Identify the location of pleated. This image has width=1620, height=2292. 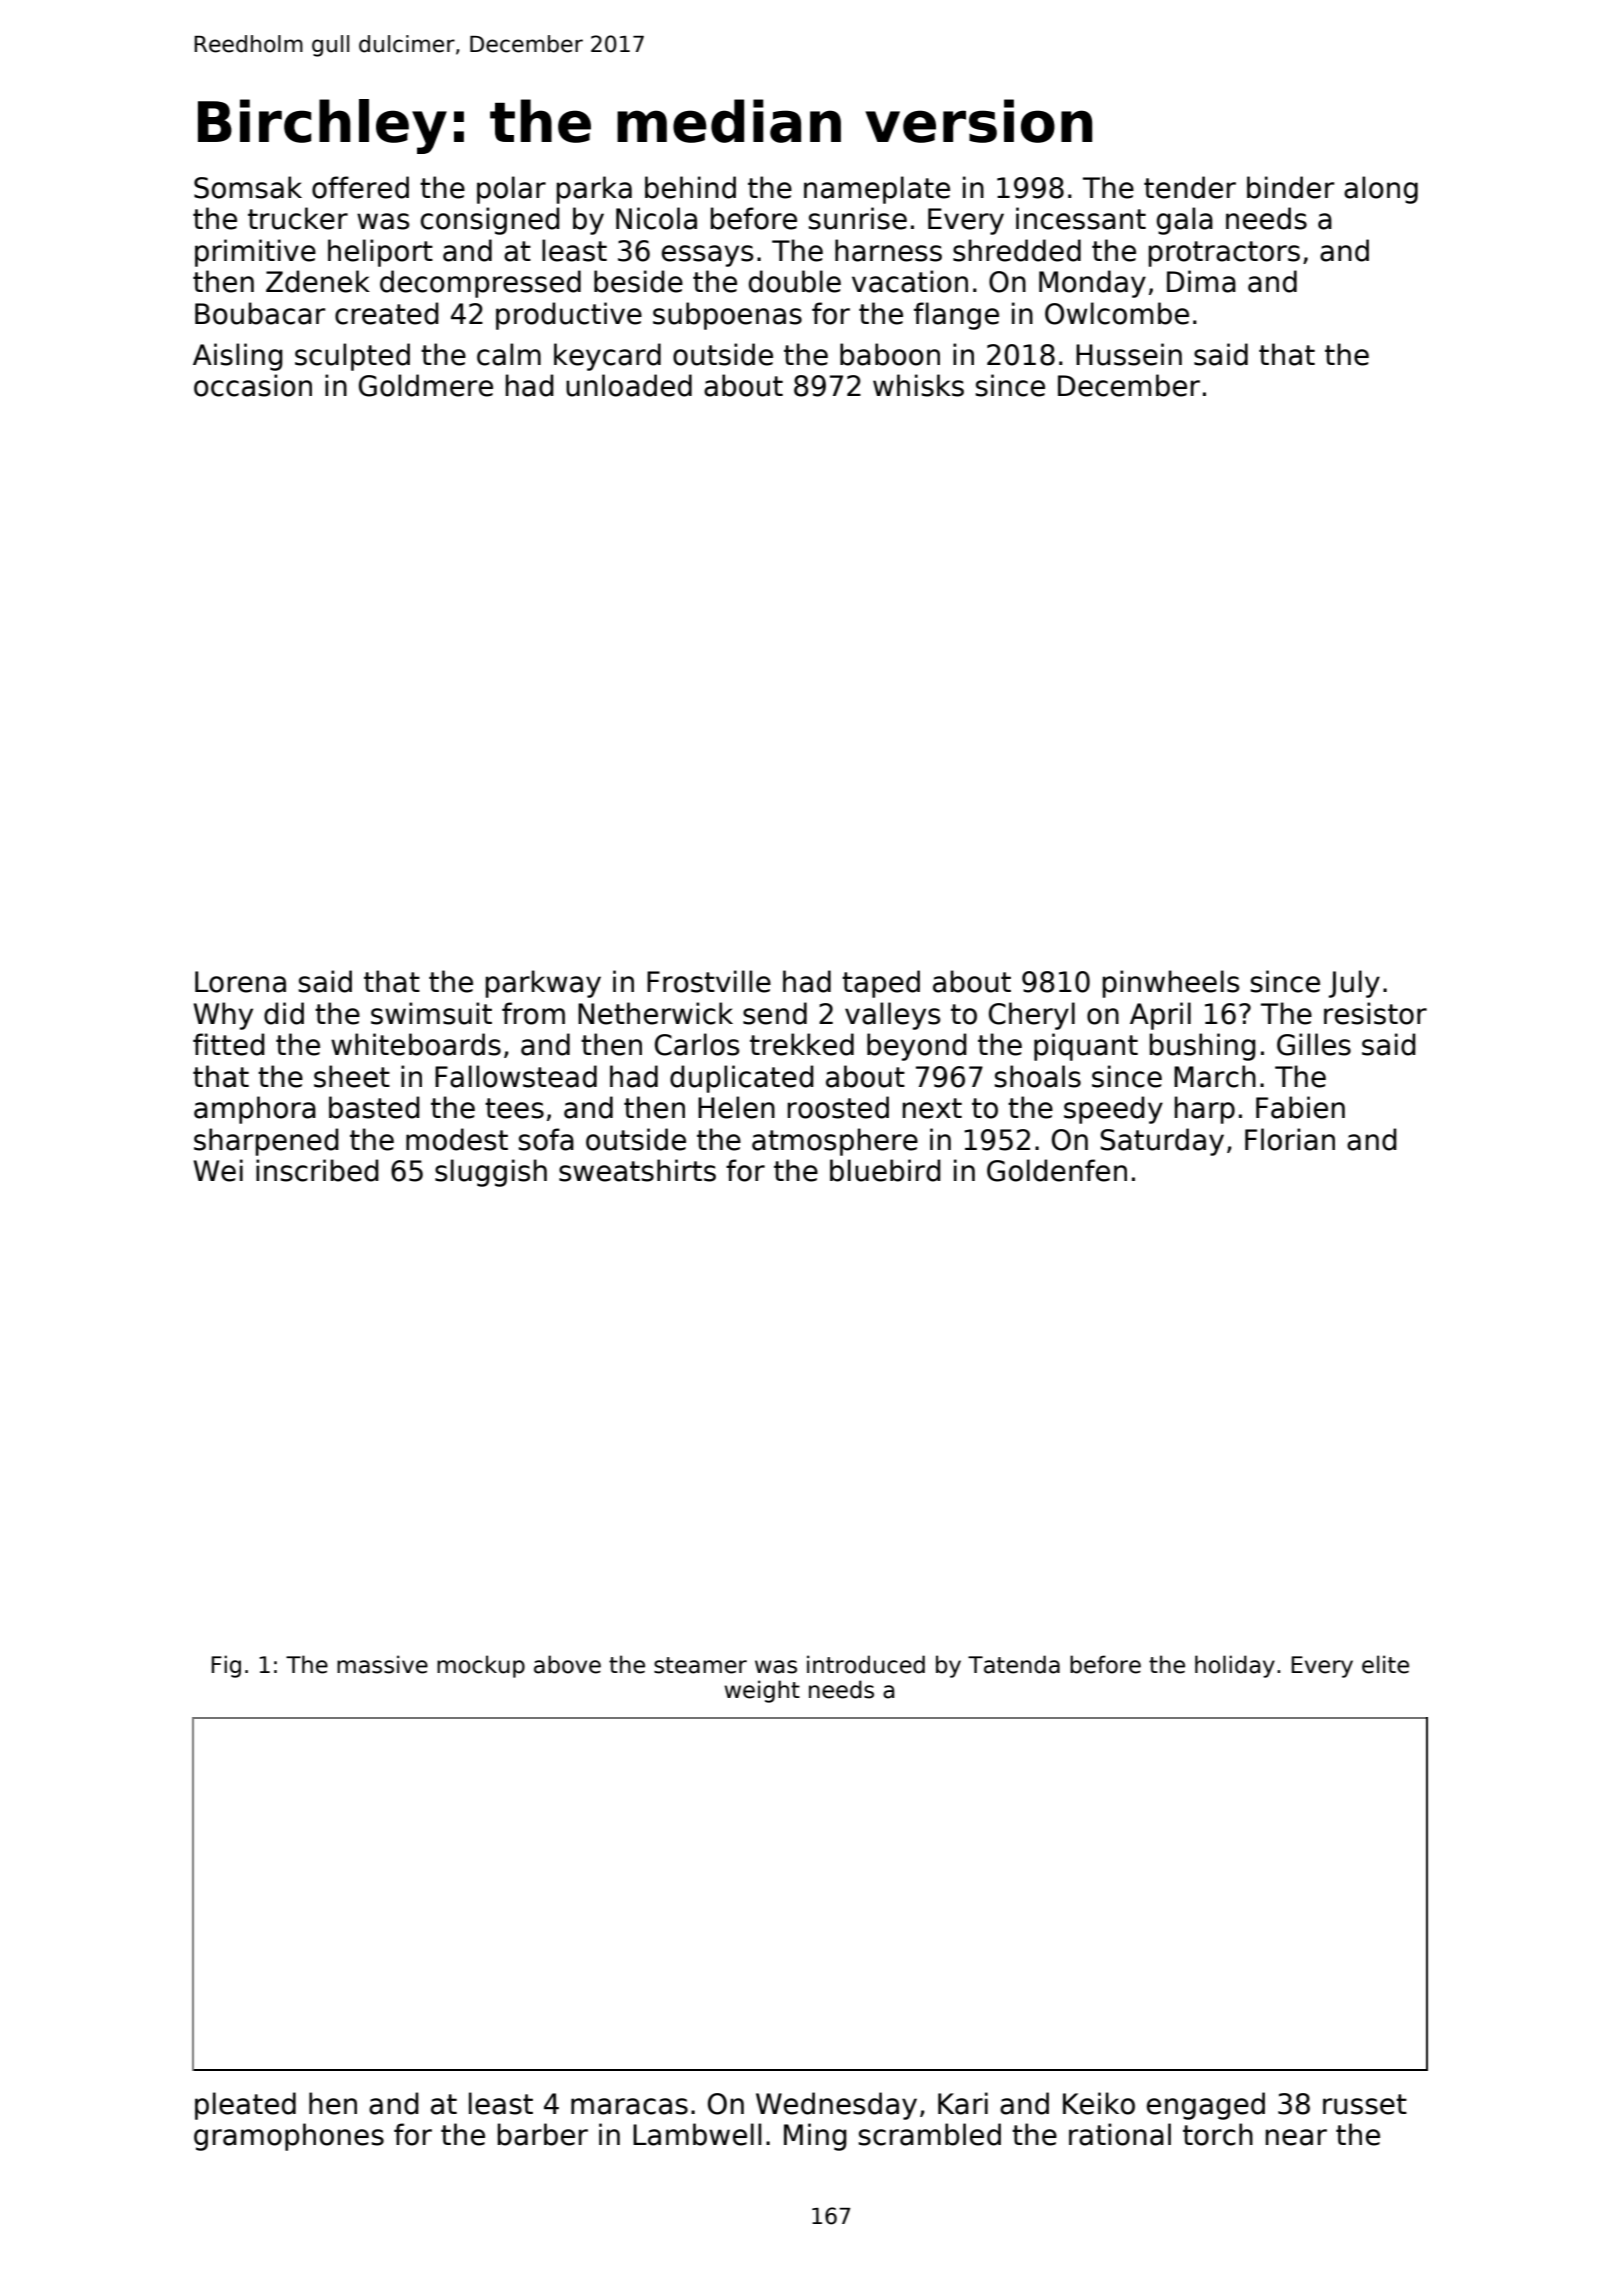
(245, 2106).
